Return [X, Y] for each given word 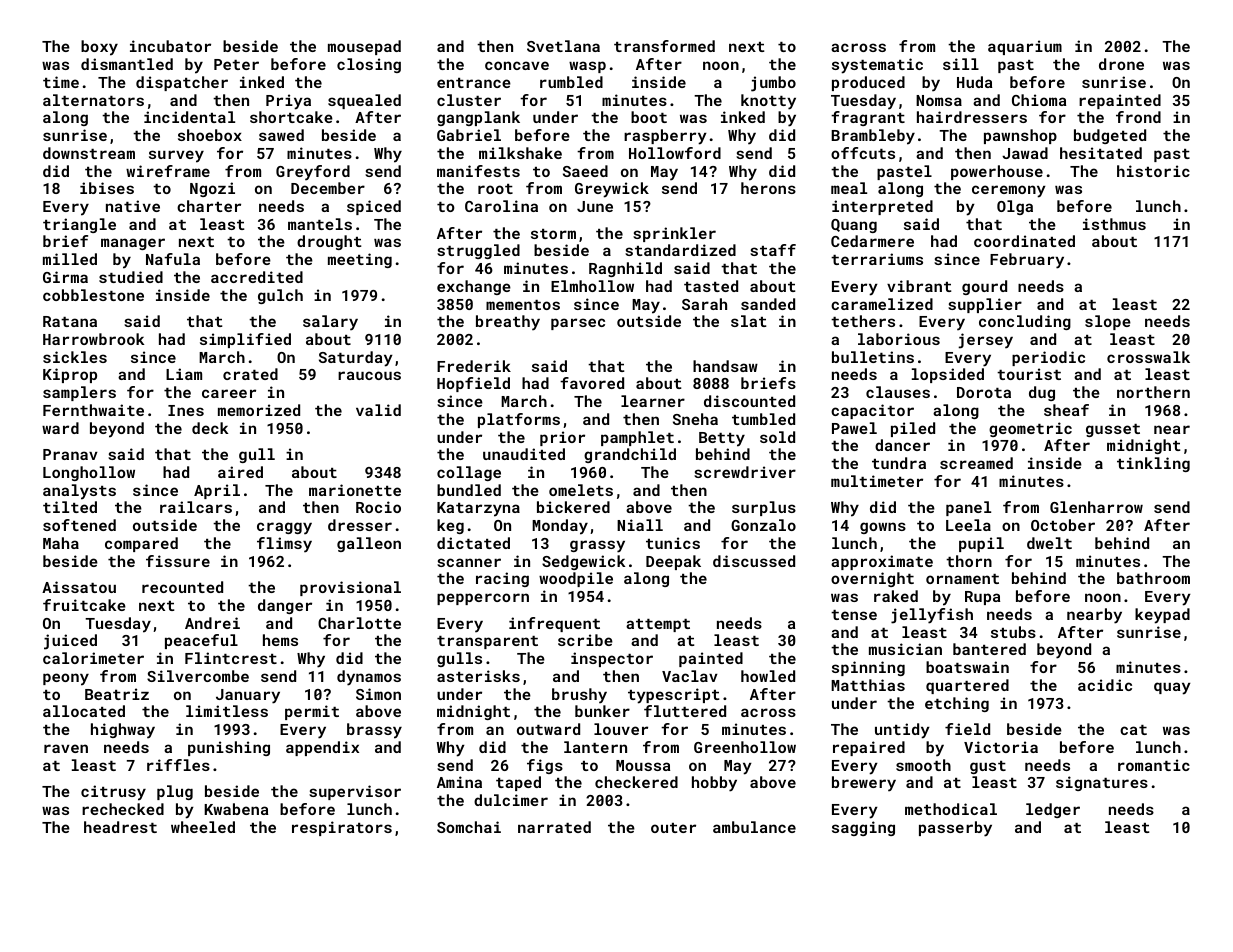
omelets [581, 490]
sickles [75, 357]
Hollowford [675, 153]
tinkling [1153, 464]
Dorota [984, 392]
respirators [342, 828]
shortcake [291, 117]
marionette [355, 490]
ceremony [1009, 191]
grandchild [630, 455]
